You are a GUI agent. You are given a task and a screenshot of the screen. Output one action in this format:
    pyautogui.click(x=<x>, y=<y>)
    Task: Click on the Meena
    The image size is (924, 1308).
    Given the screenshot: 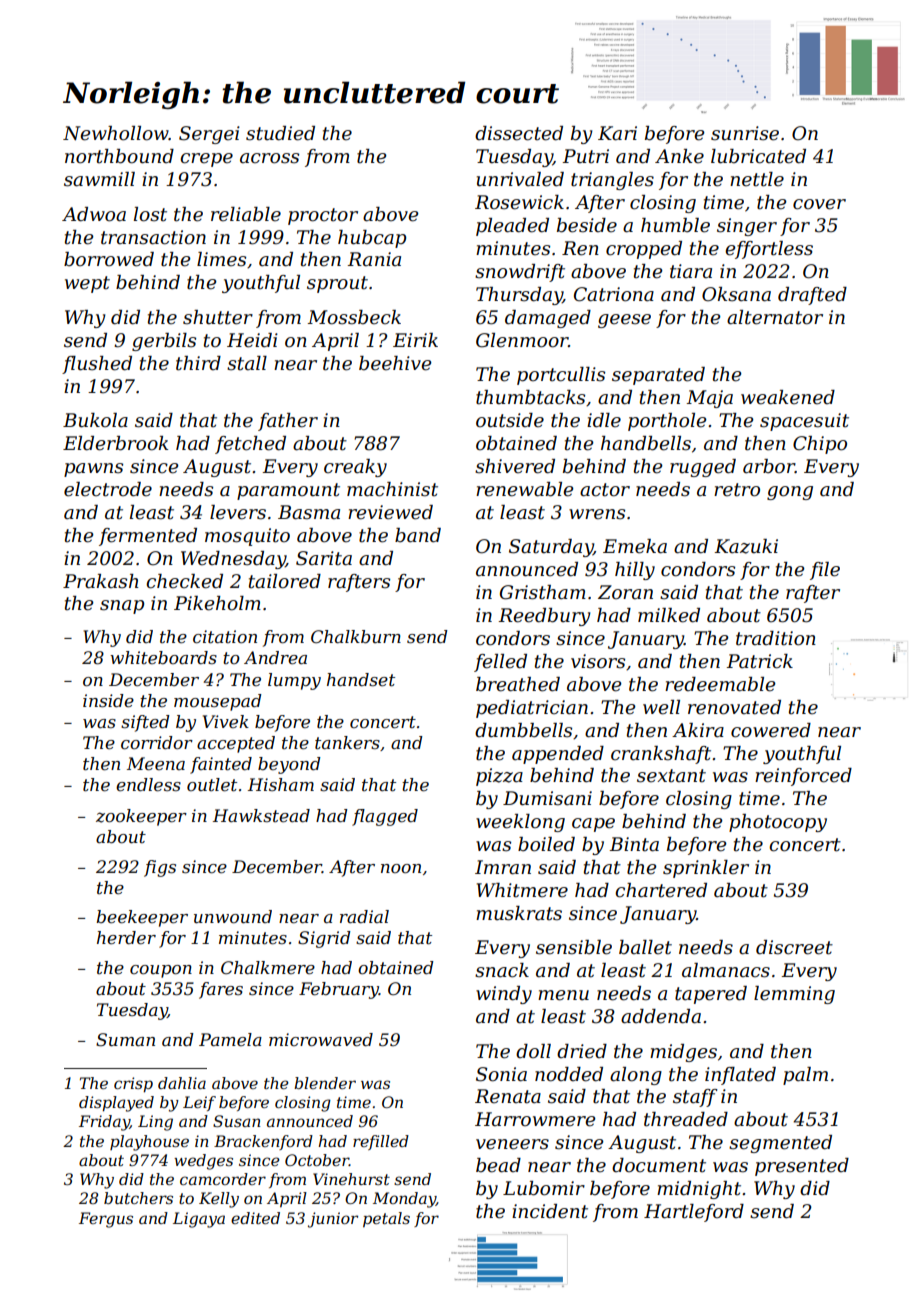 What is the action you would take?
    pyautogui.click(x=156, y=764)
